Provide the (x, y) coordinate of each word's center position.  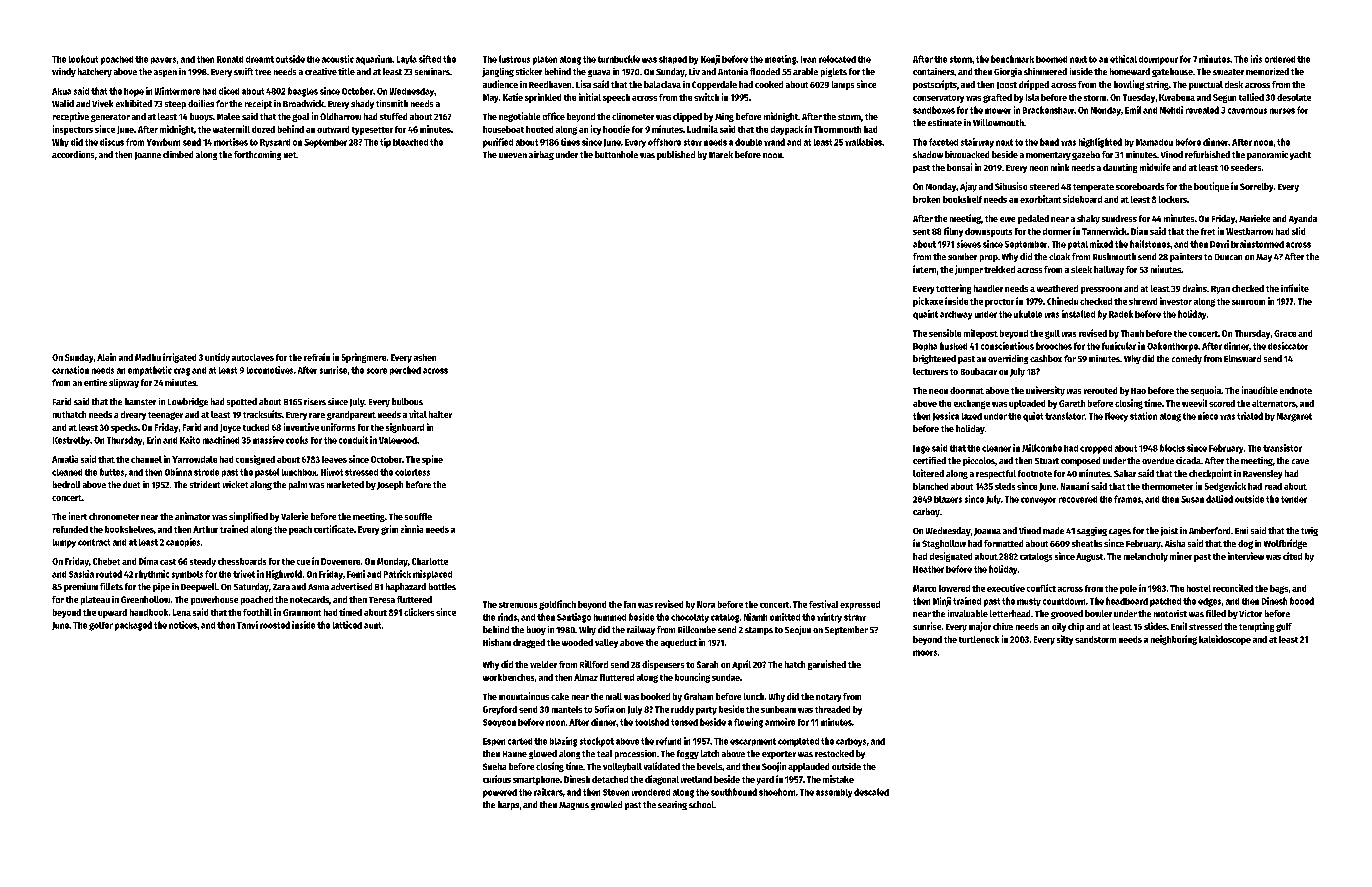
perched (405, 370)
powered (500, 793)
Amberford (1209, 530)
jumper (969, 270)
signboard (405, 428)
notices (183, 625)
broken (926, 199)
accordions (73, 154)
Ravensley (1262, 474)
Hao (1138, 391)
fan (630, 604)
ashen (425, 357)
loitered (928, 473)
